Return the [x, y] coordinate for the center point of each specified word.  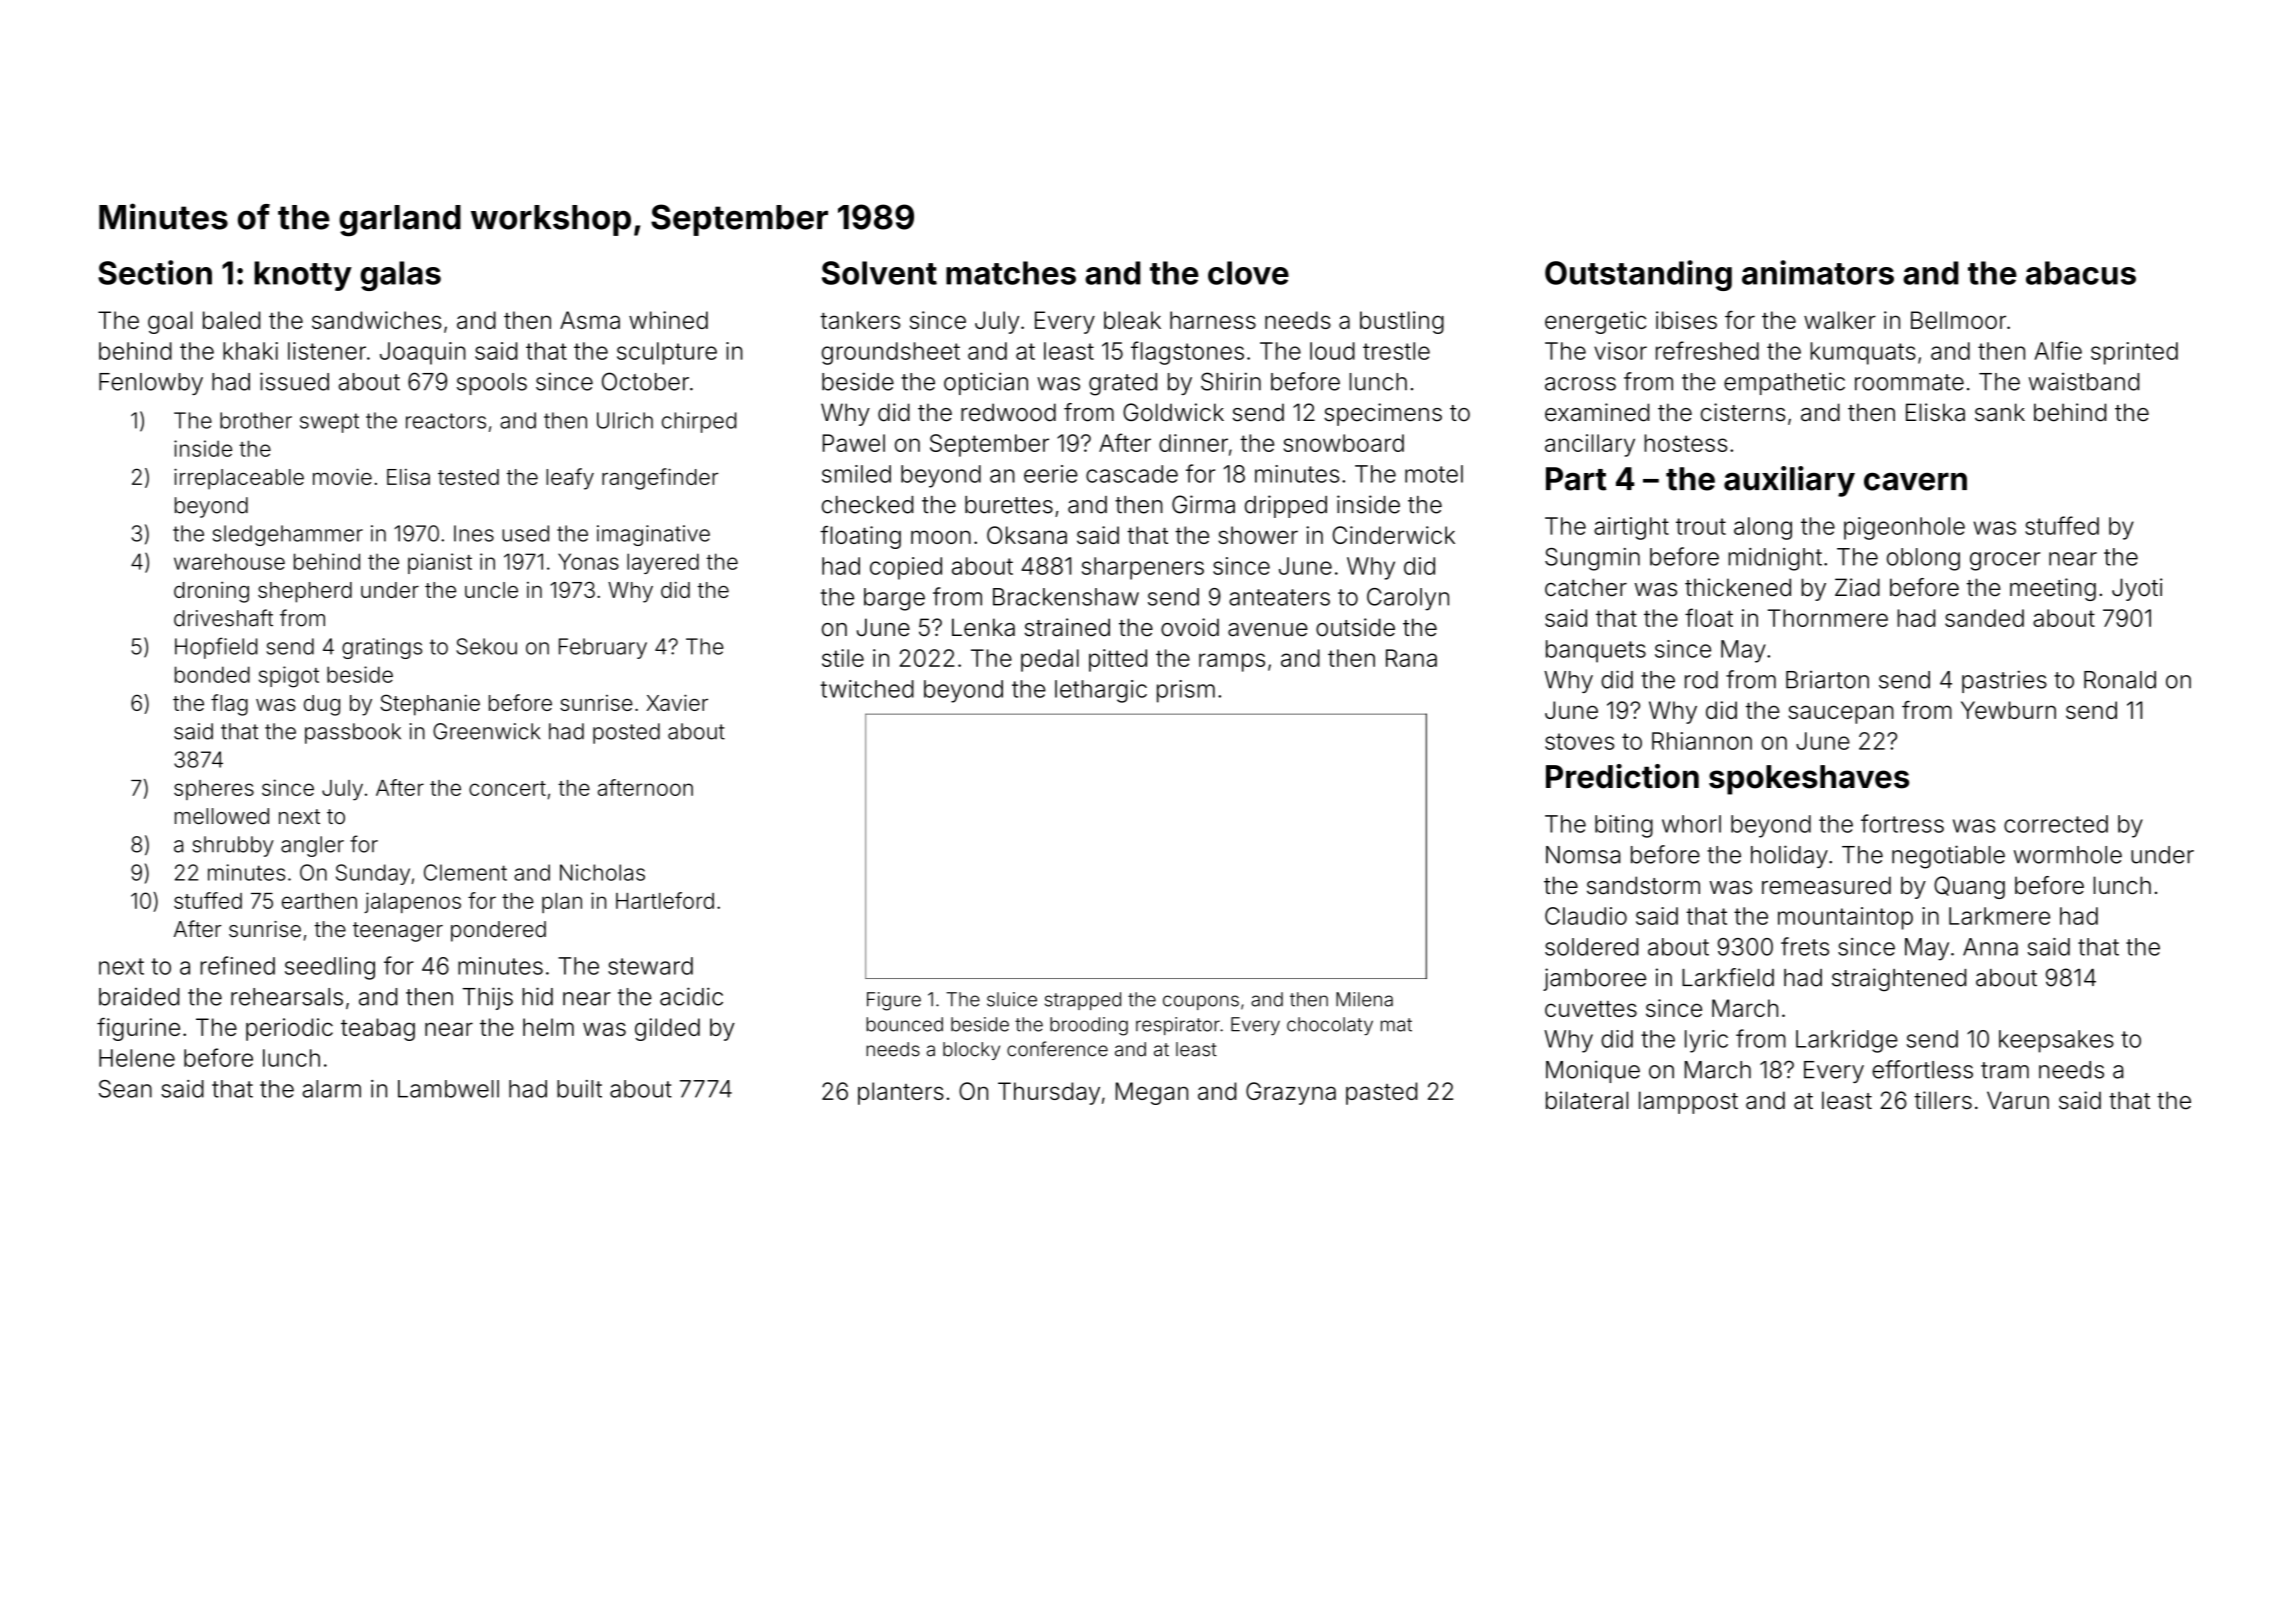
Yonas [588, 561]
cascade [1132, 474]
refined [237, 965]
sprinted [2134, 353]
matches [1011, 273]
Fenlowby [151, 384]
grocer [2005, 561]
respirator [1178, 1026]
